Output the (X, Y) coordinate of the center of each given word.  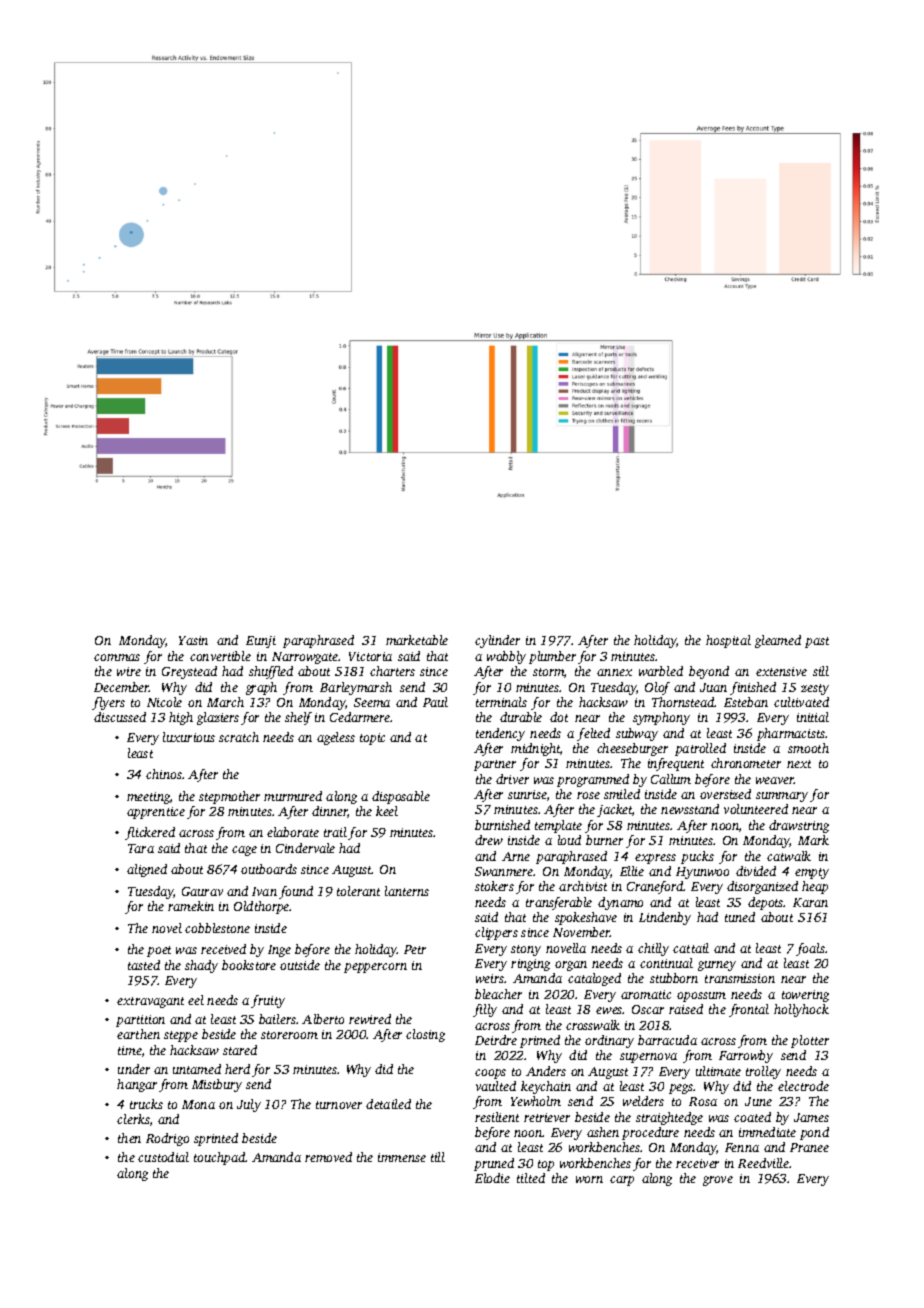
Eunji (261, 642)
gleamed (778, 641)
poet (159, 951)
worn (589, 1179)
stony (526, 950)
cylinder (497, 641)
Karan (810, 902)
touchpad (219, 1158)
